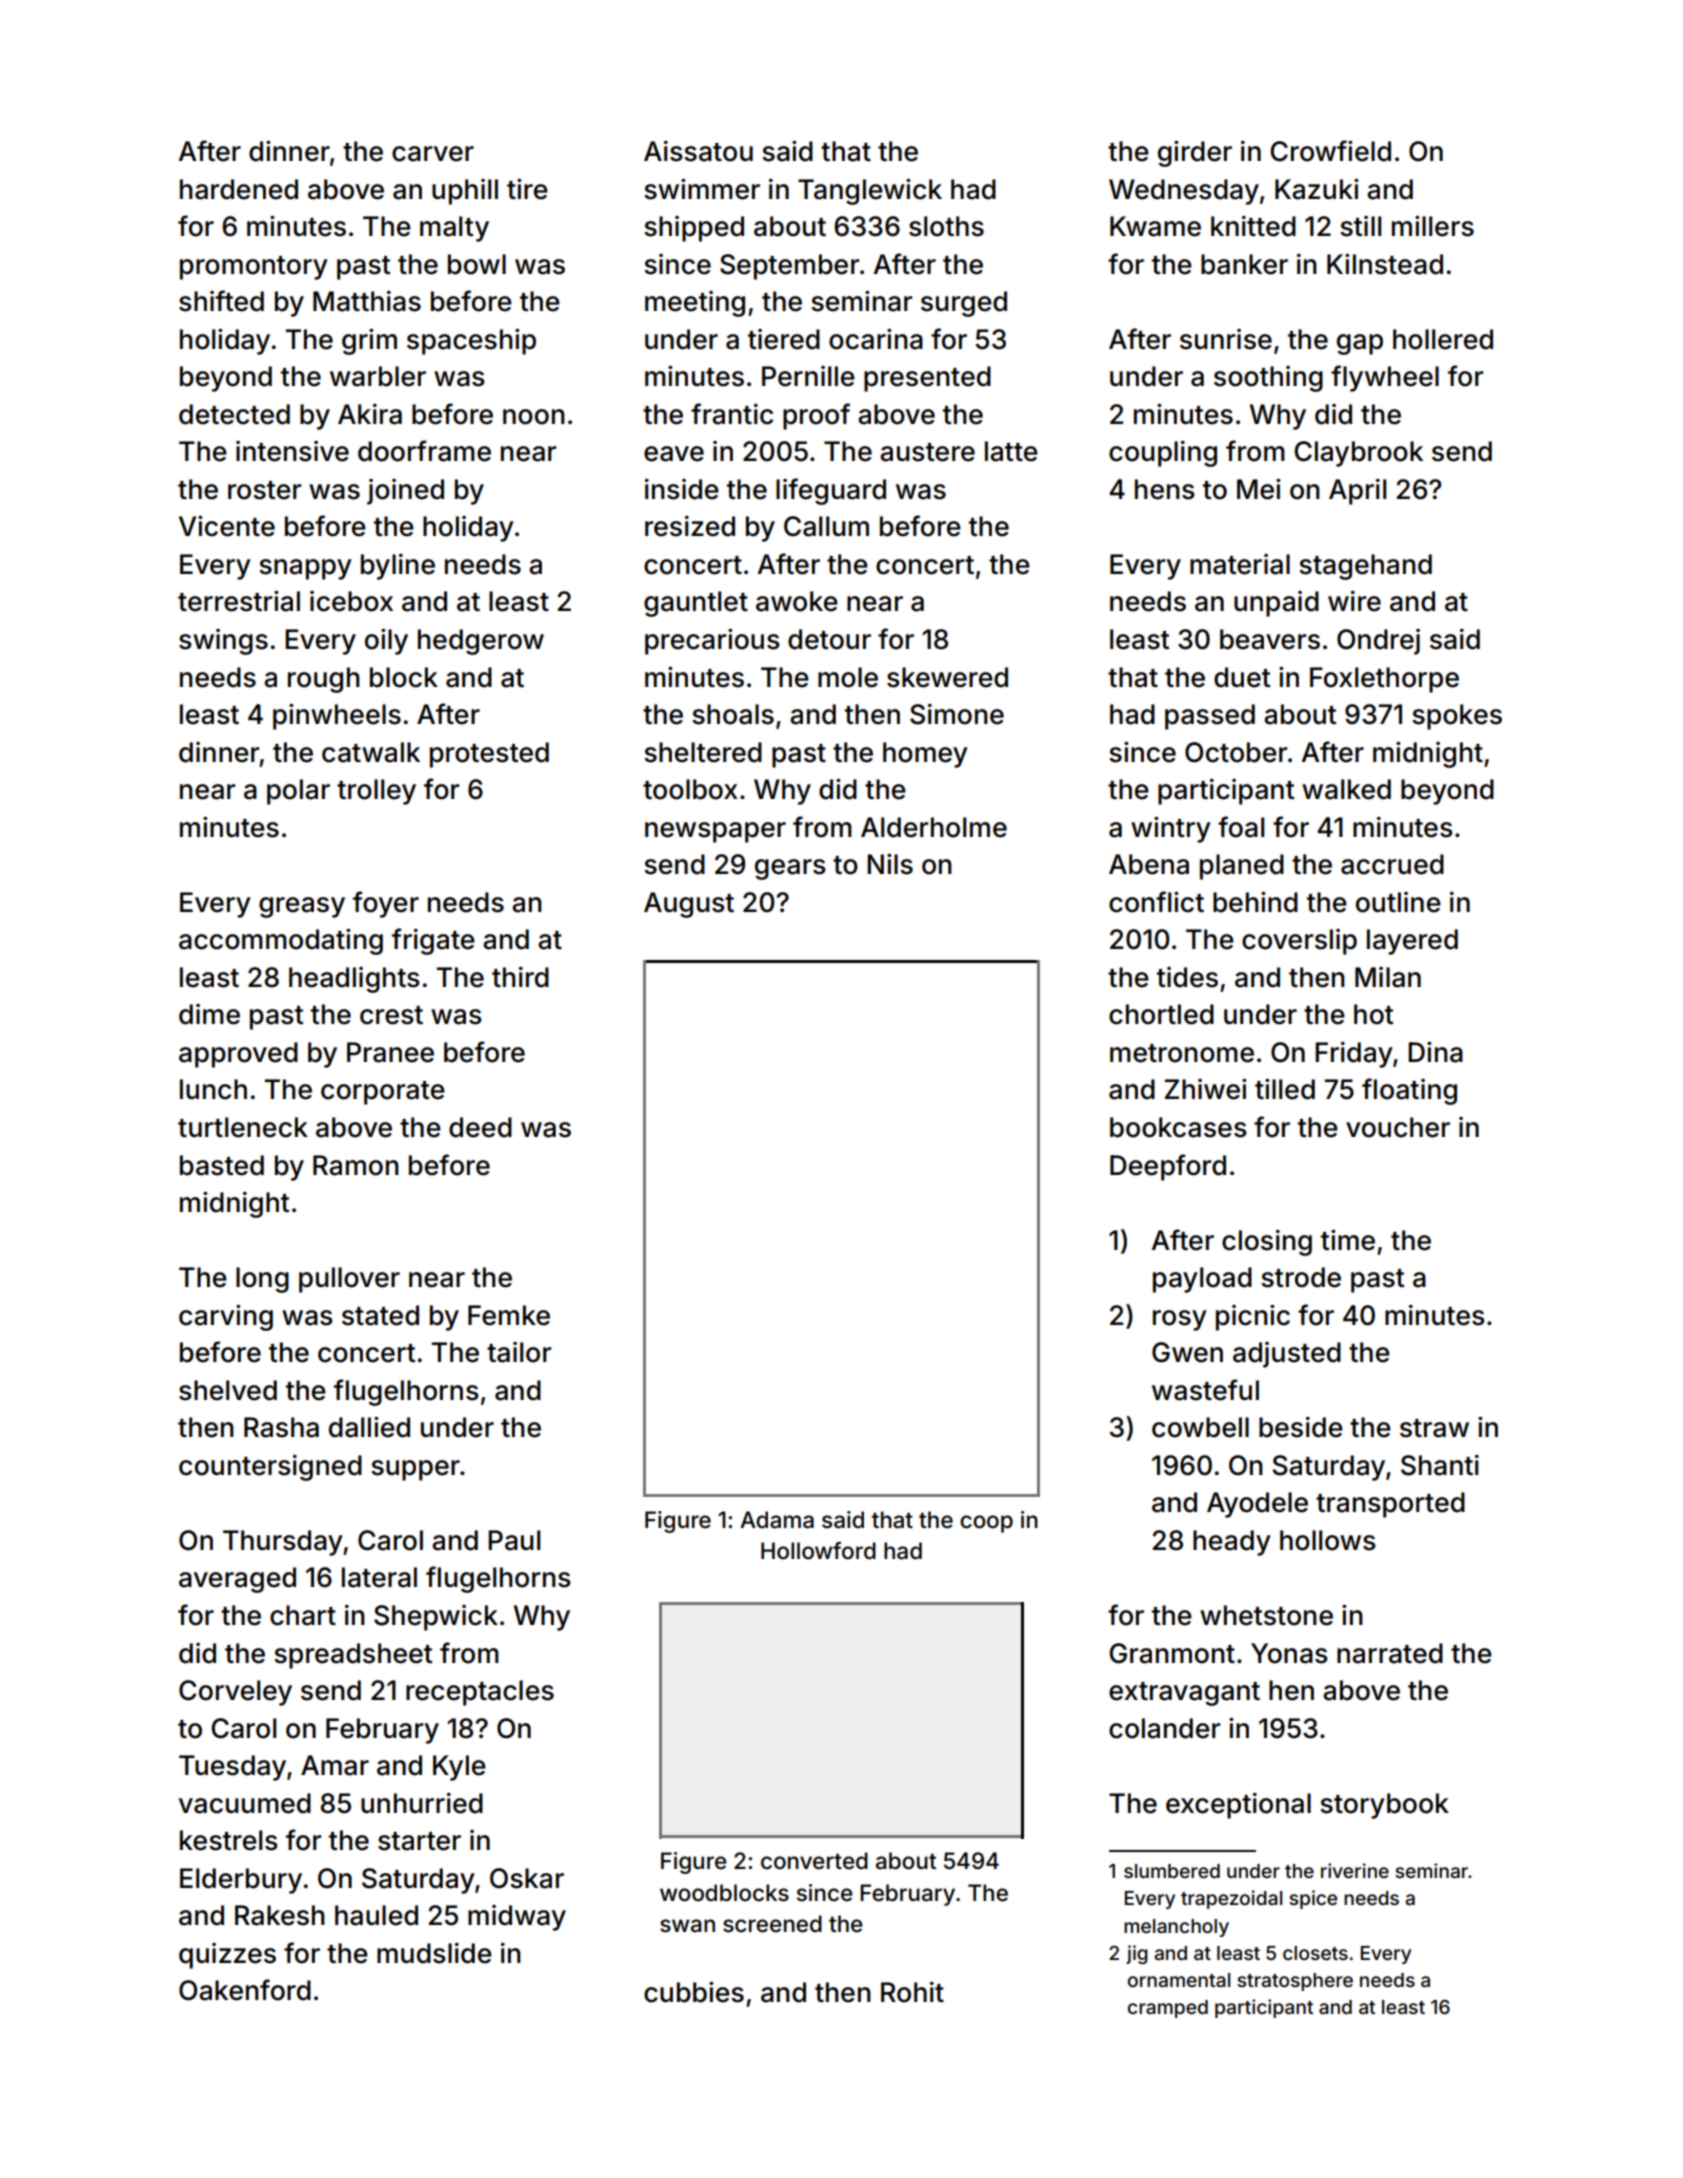 Image resolution: width=1683 pixels, height=2178 pixels. What do you see at coordinates (241, 1881) in the image?
I see `Elderbury` at bounding box center [241, 1881].
